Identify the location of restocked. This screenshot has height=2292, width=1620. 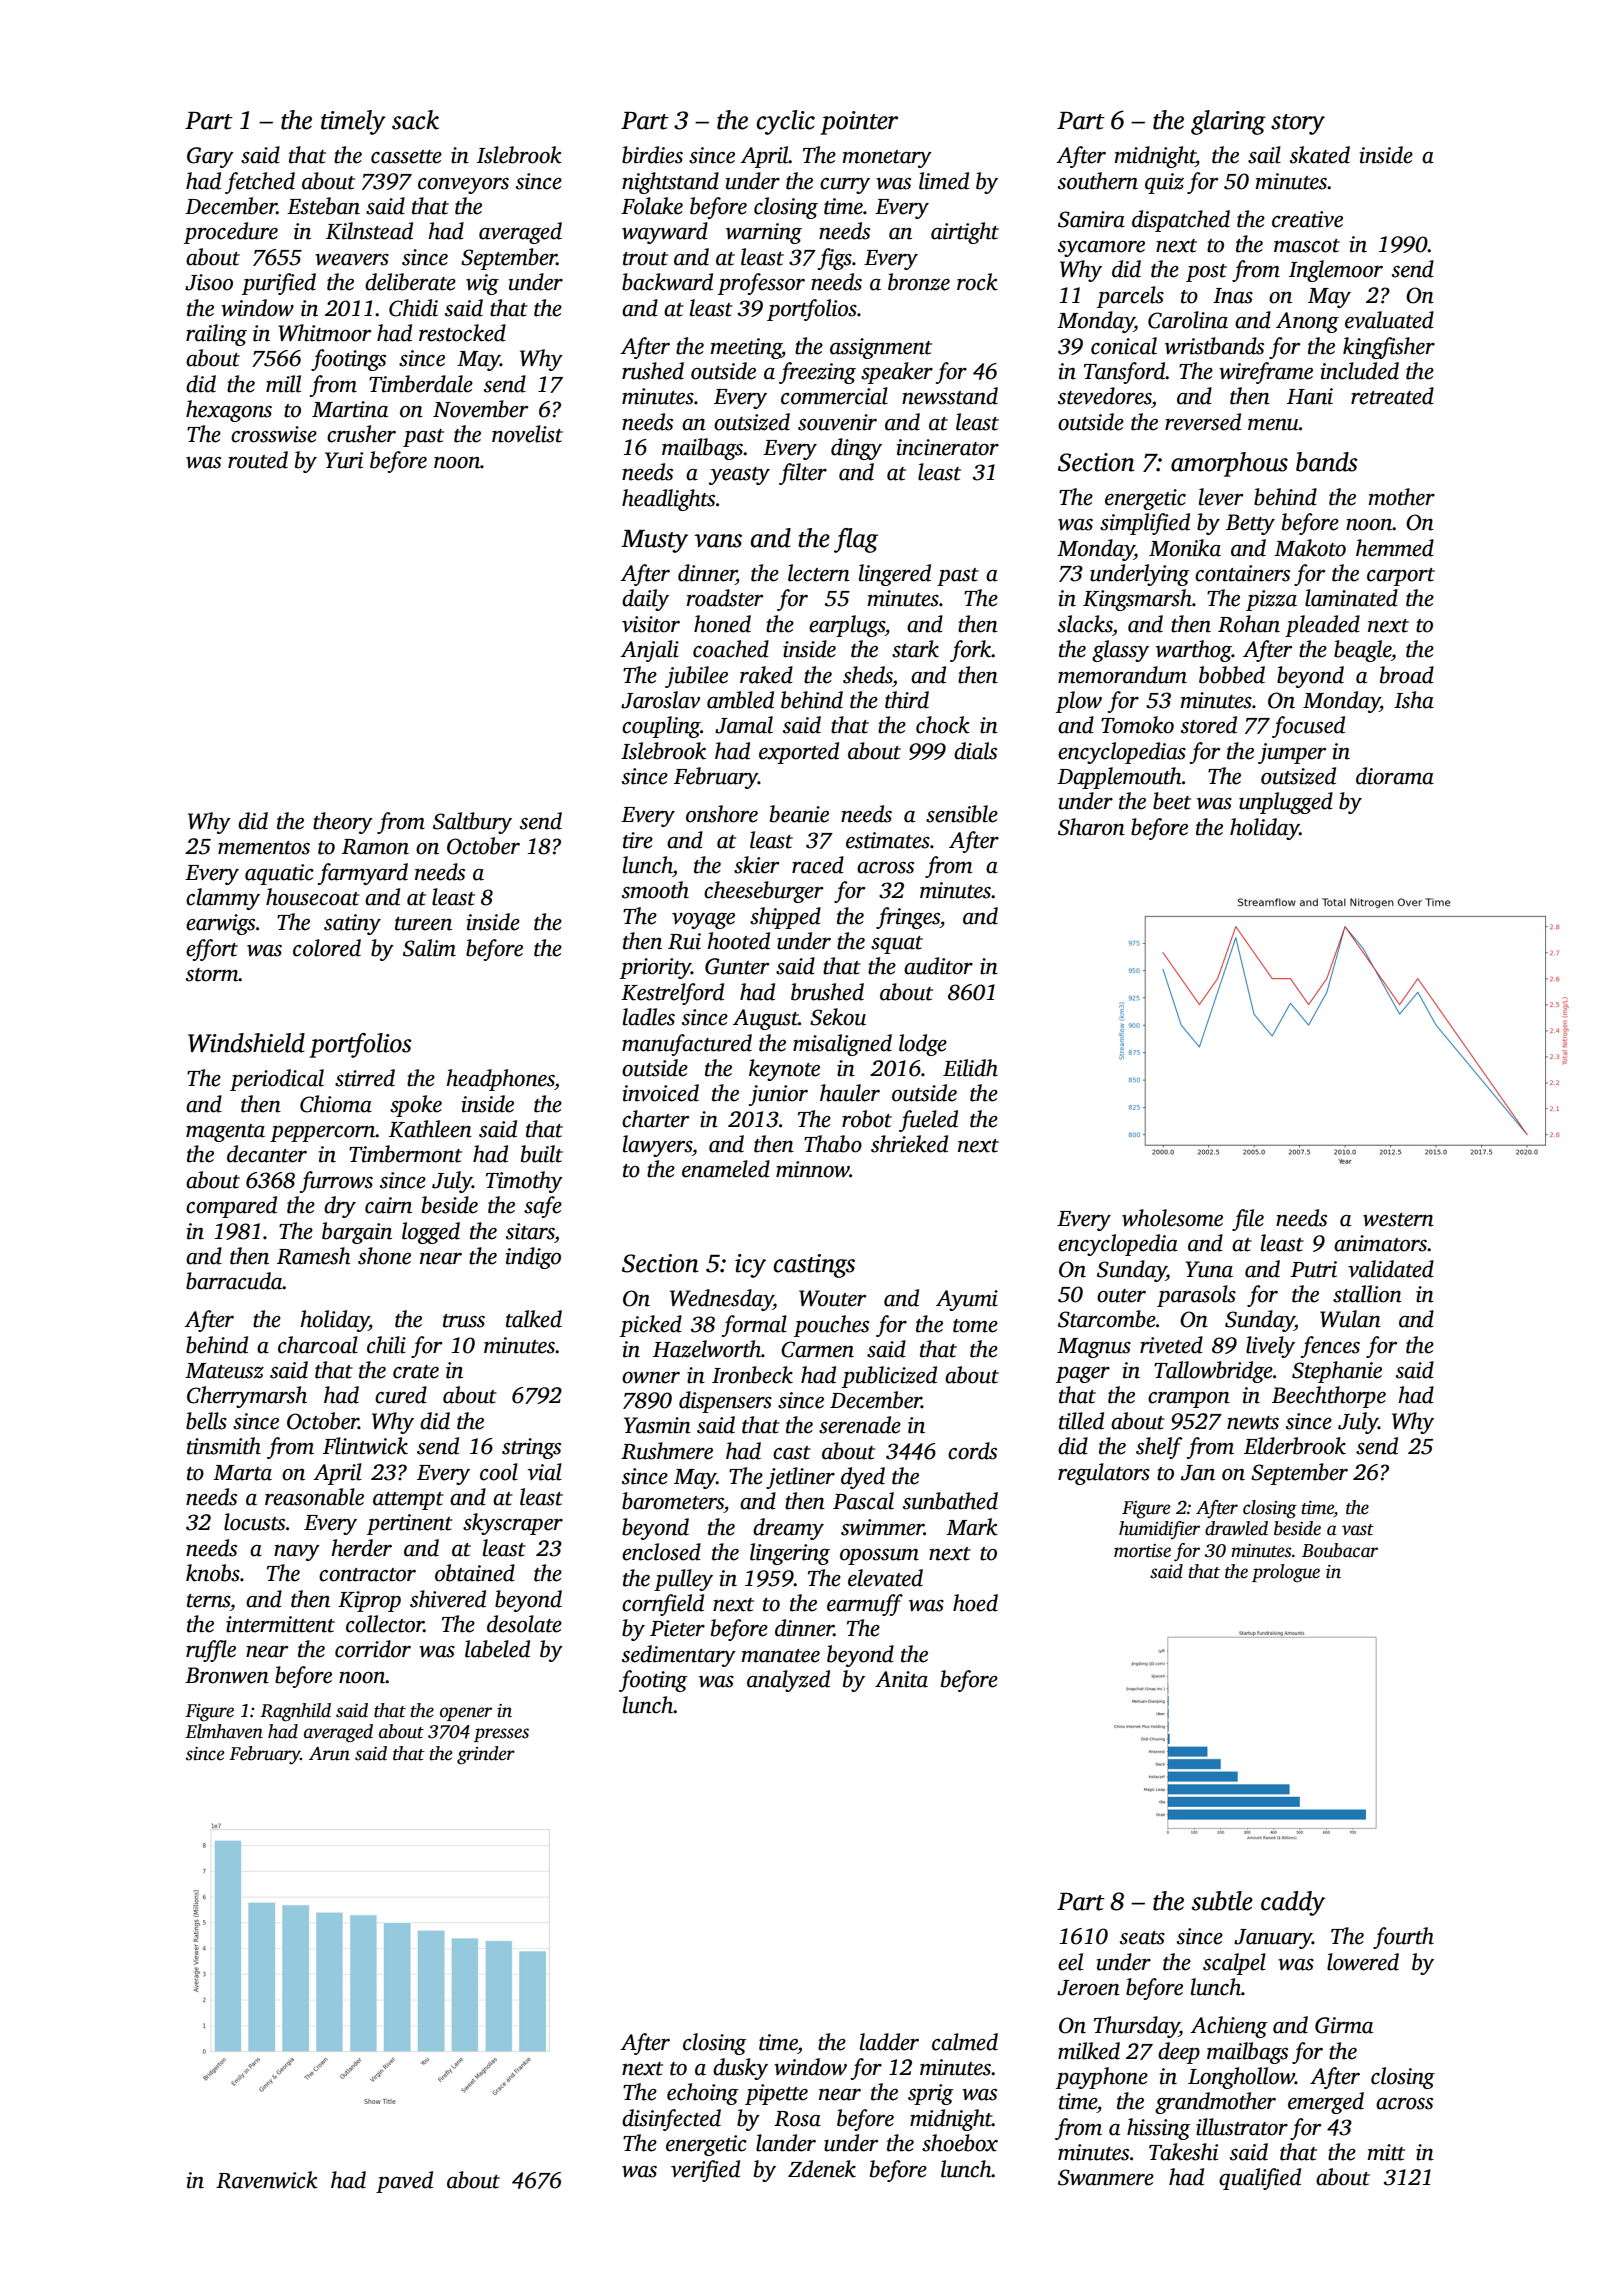
(462, 333).
